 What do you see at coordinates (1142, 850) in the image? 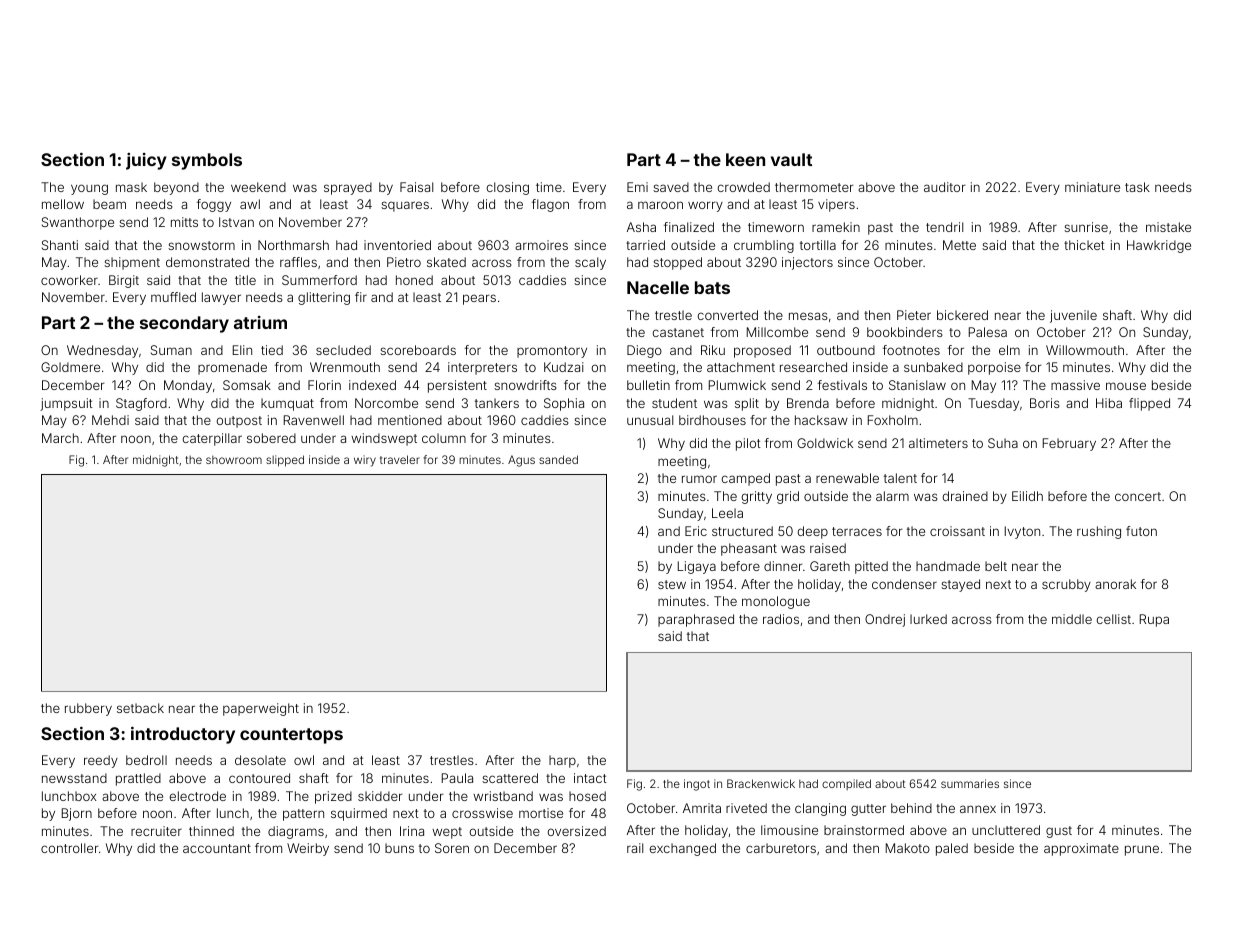
I see `prune` at bounding box center [1142, 850].
